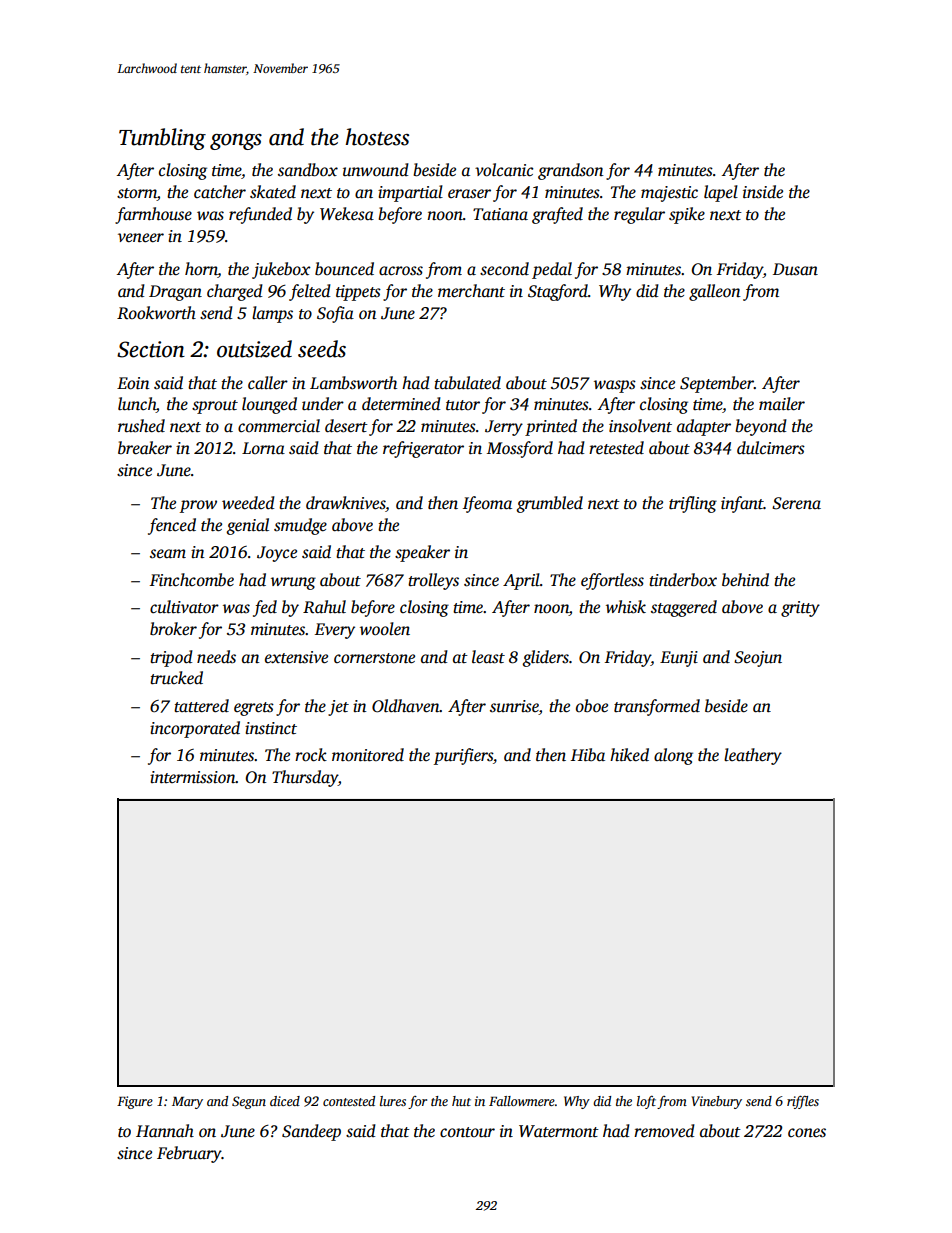  I want to click on intermission, so click(193, 777).
